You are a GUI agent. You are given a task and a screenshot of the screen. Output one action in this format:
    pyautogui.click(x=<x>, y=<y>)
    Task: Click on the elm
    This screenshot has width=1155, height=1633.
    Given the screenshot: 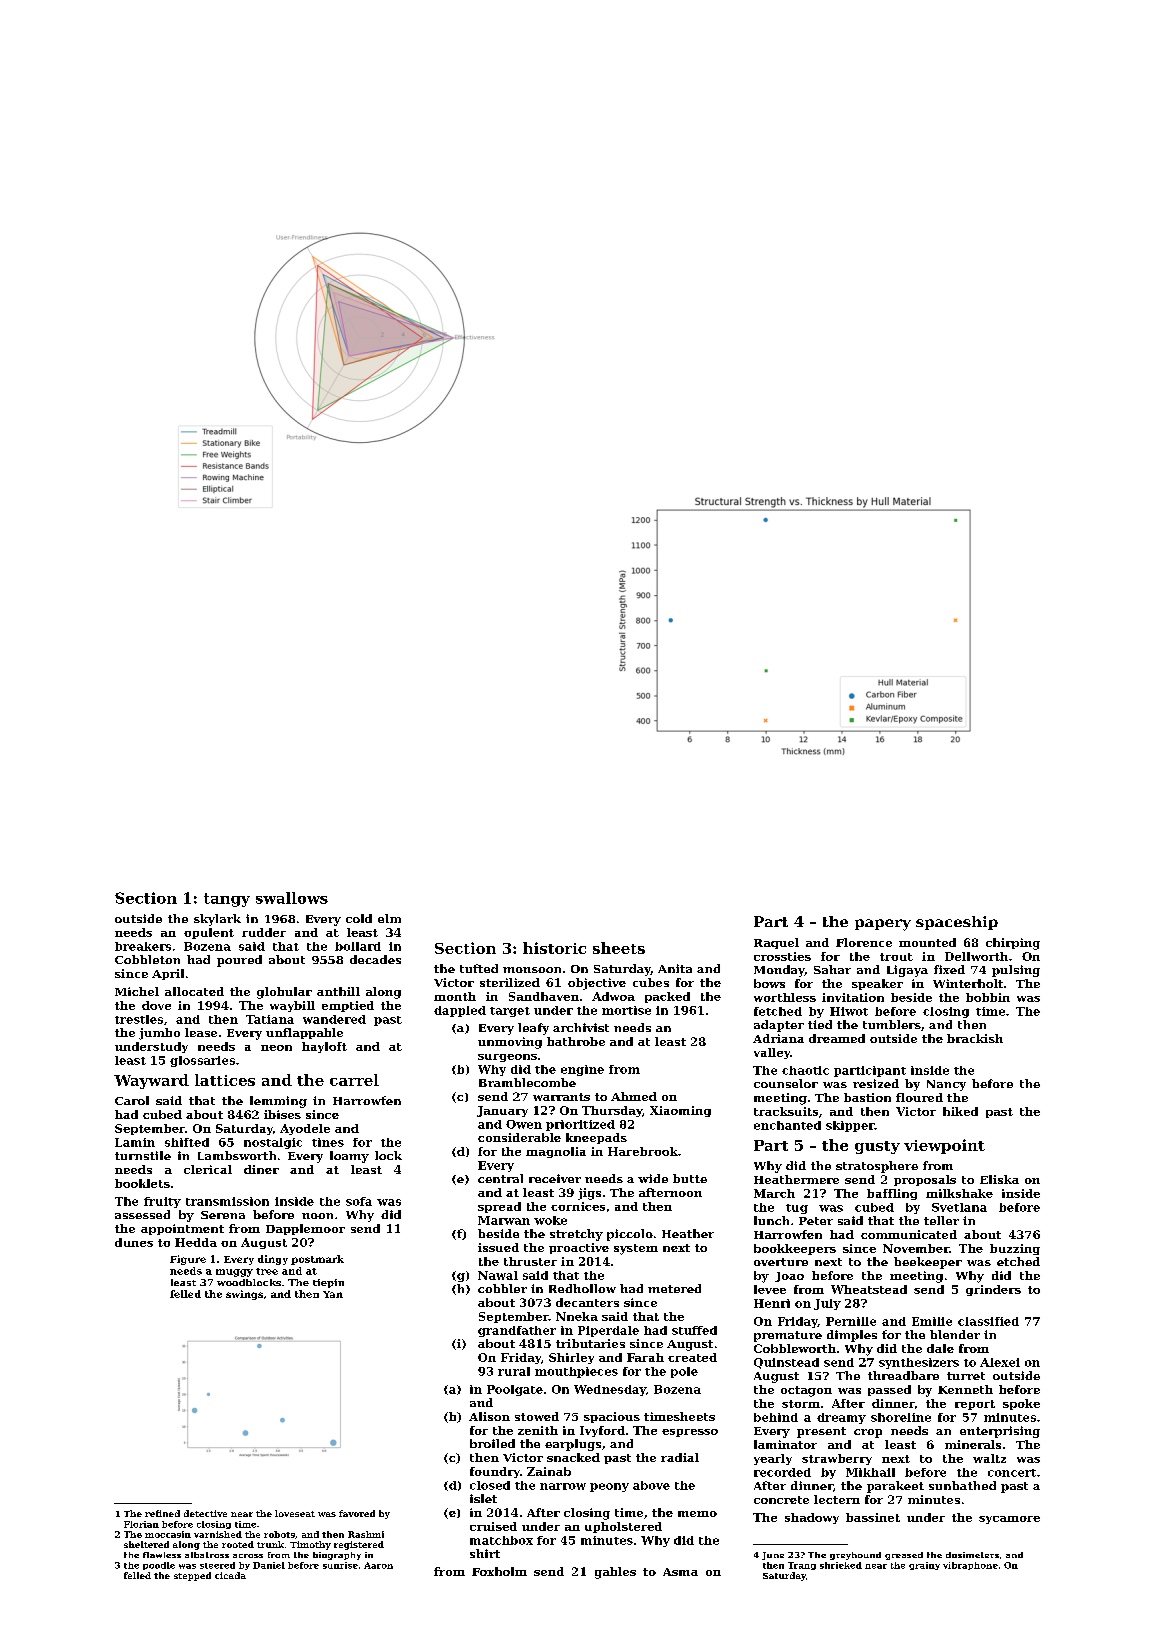 What is the action you would take?
    pyautogui.click(x=389, y=918)
